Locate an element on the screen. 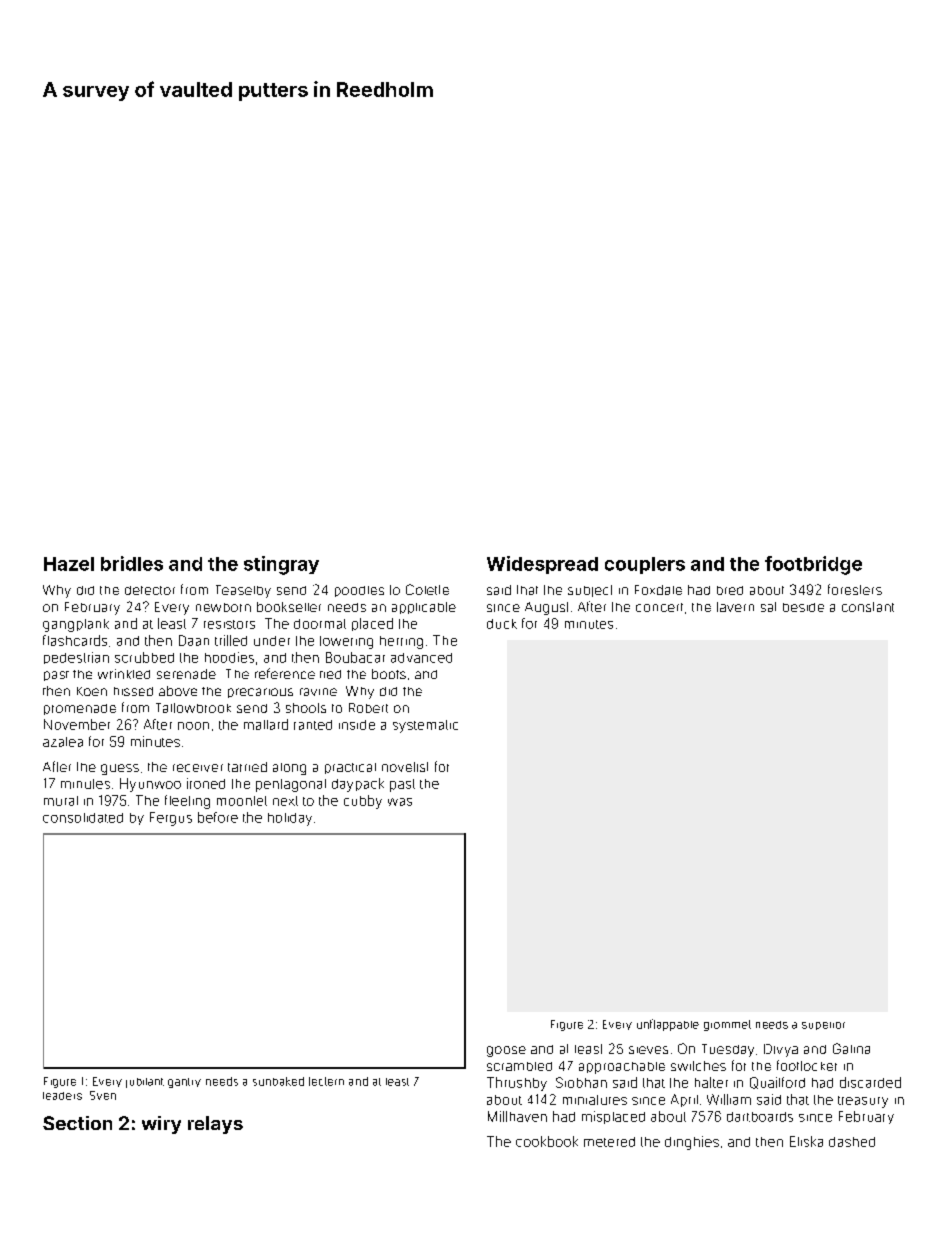 The image size is (952, 1233). superior is located at coordinates (823, 1026).
